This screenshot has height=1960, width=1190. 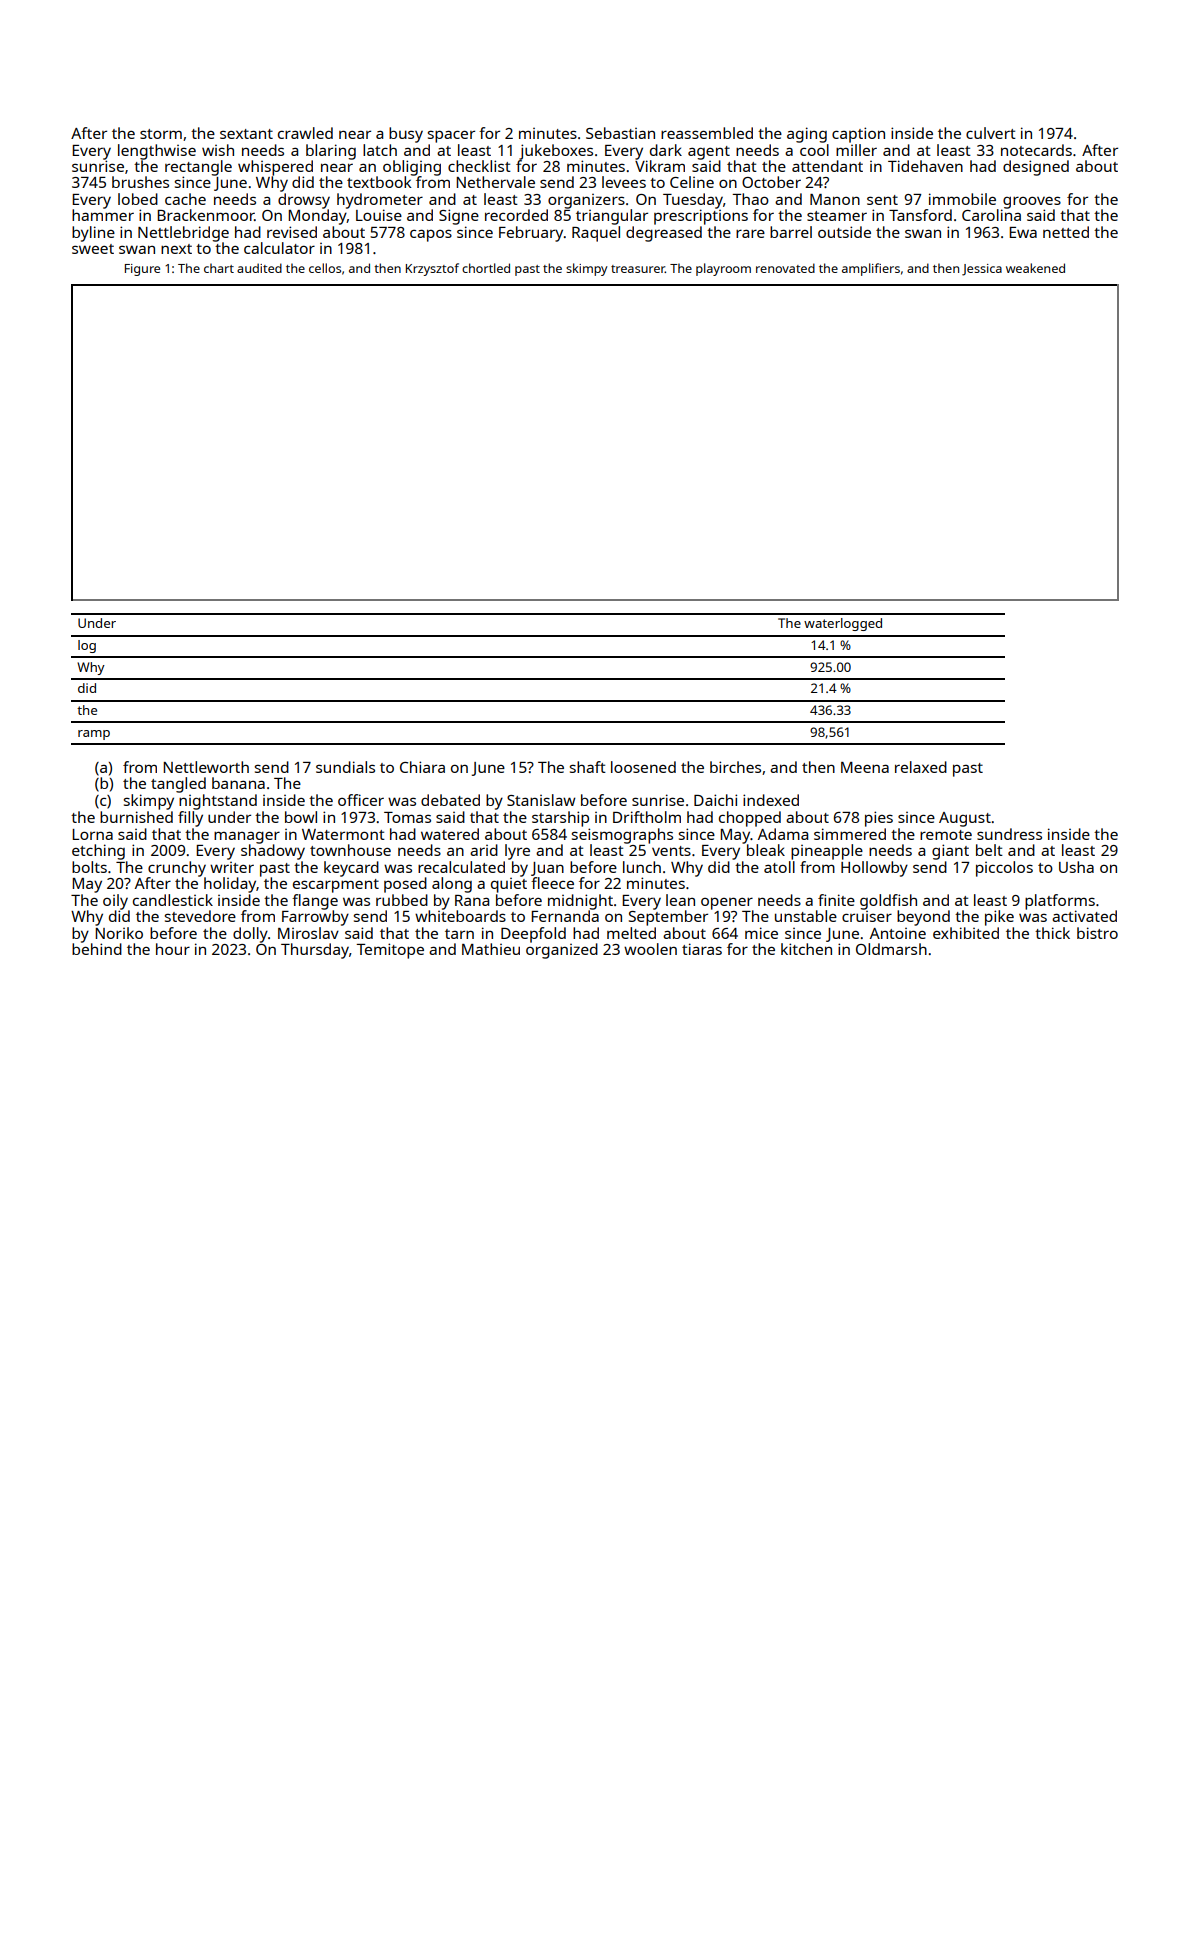 I want to click on Jessica, so click(x=982, y=270).
